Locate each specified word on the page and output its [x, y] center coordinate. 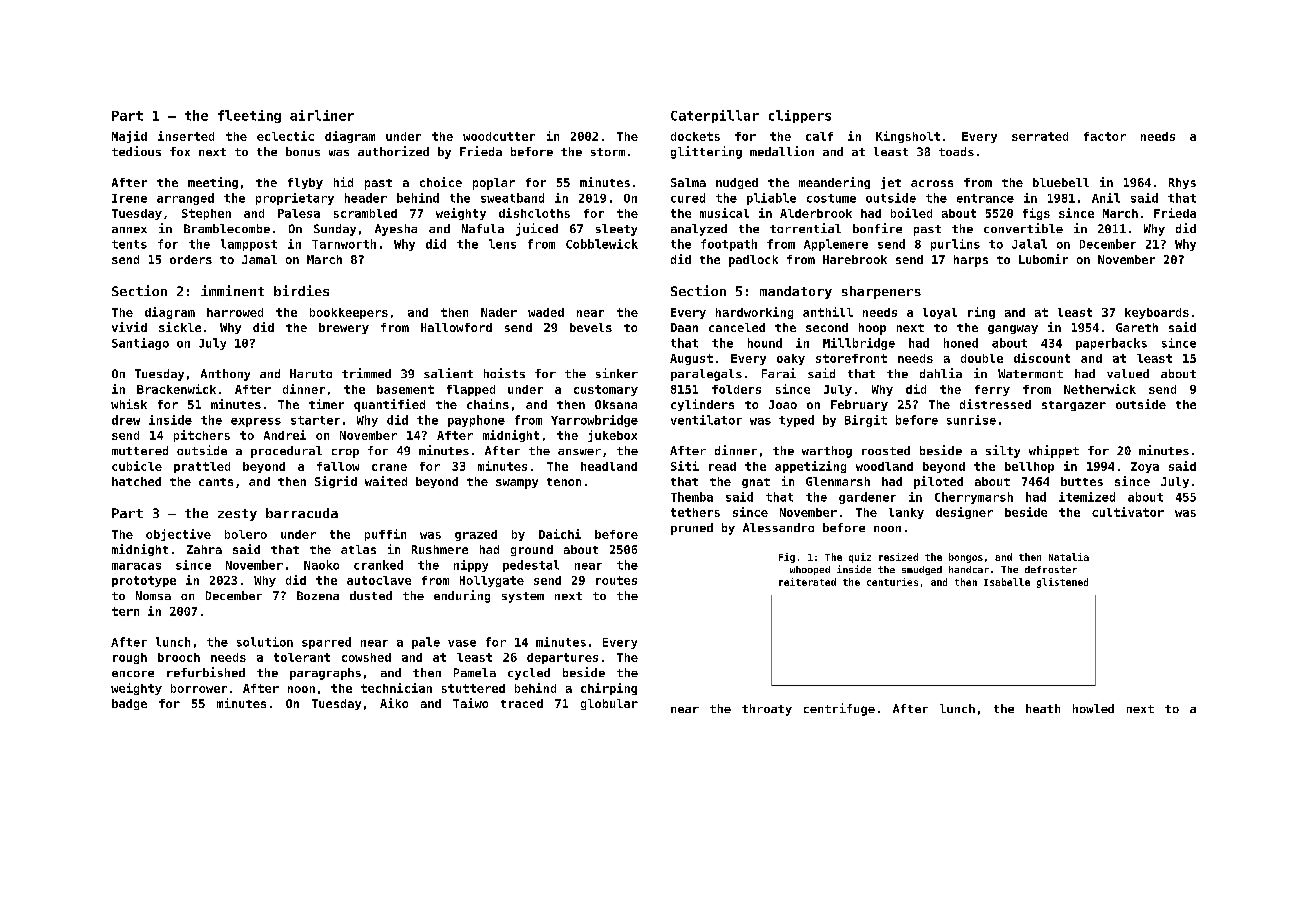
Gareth [1137, 327]
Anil [1106, 198]
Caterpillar [715, 116]
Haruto [311, 373]
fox [180, 151]
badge [129, 704]
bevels [591, 327]
